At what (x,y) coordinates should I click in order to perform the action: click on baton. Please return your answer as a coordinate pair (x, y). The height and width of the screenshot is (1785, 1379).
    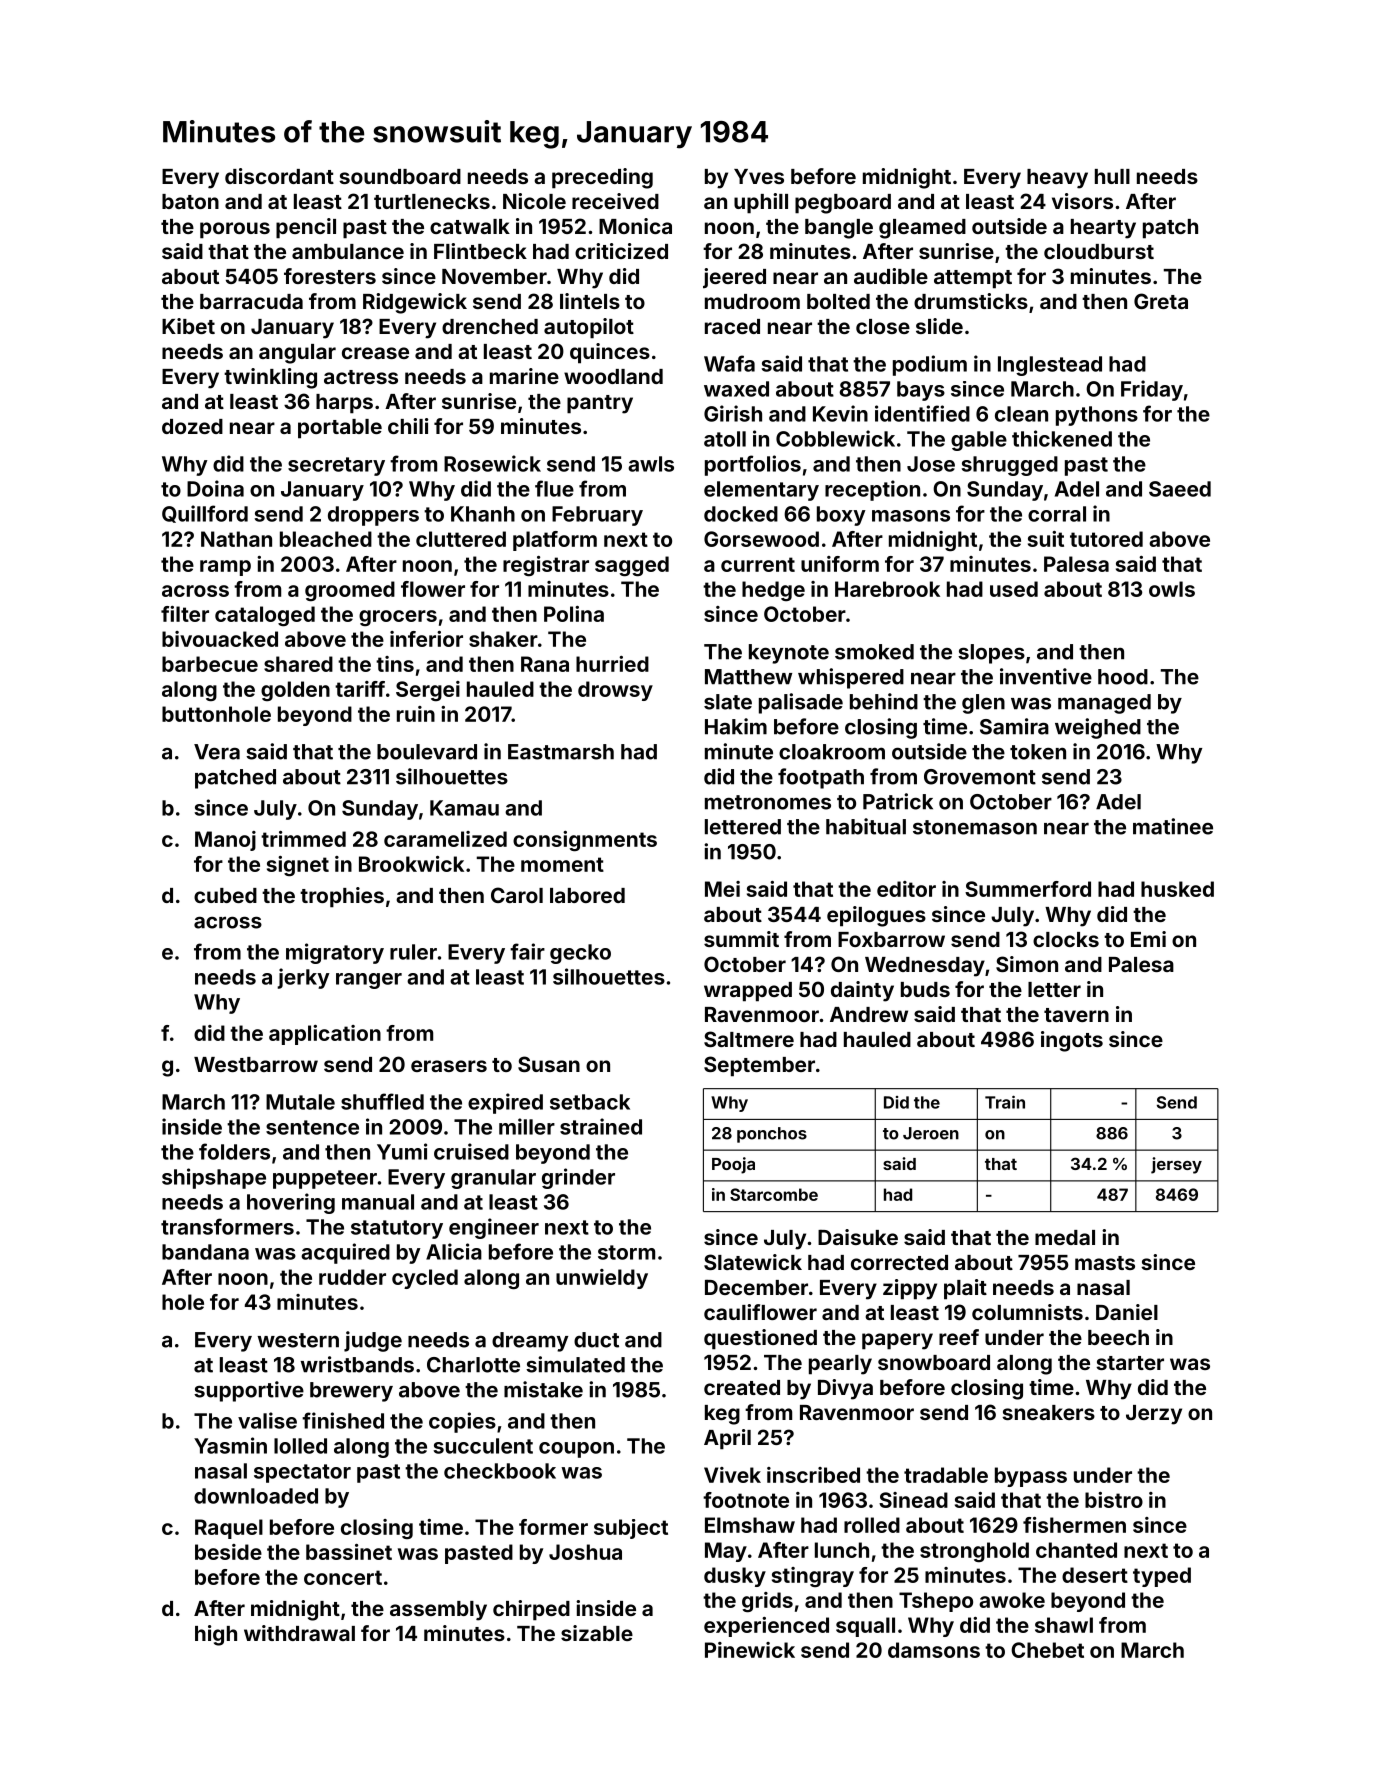
    Looking at the image, I should click on (190, 201).
